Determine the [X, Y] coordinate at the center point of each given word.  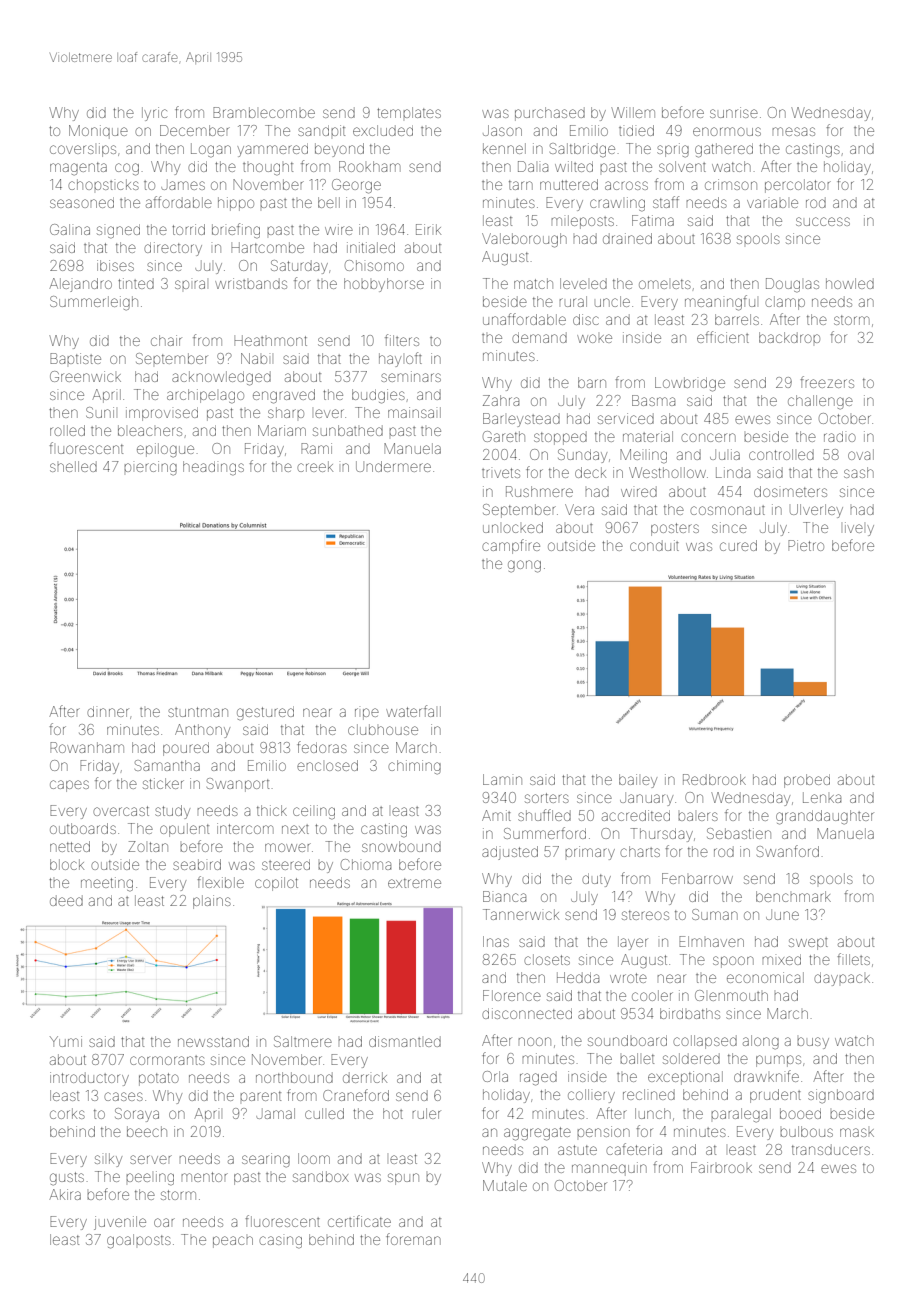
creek [315, 466]
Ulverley [816, 511]
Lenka [822, 797]
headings [213, 468]
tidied [636, 130]
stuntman [198, 712]
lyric [154, 114]
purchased [550, 114]
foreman [413, 1239]
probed [807, 781]
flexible [220, 882]
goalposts [139, 1241]
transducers [831, 1149]
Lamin [502, 779]
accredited [636, 815]
